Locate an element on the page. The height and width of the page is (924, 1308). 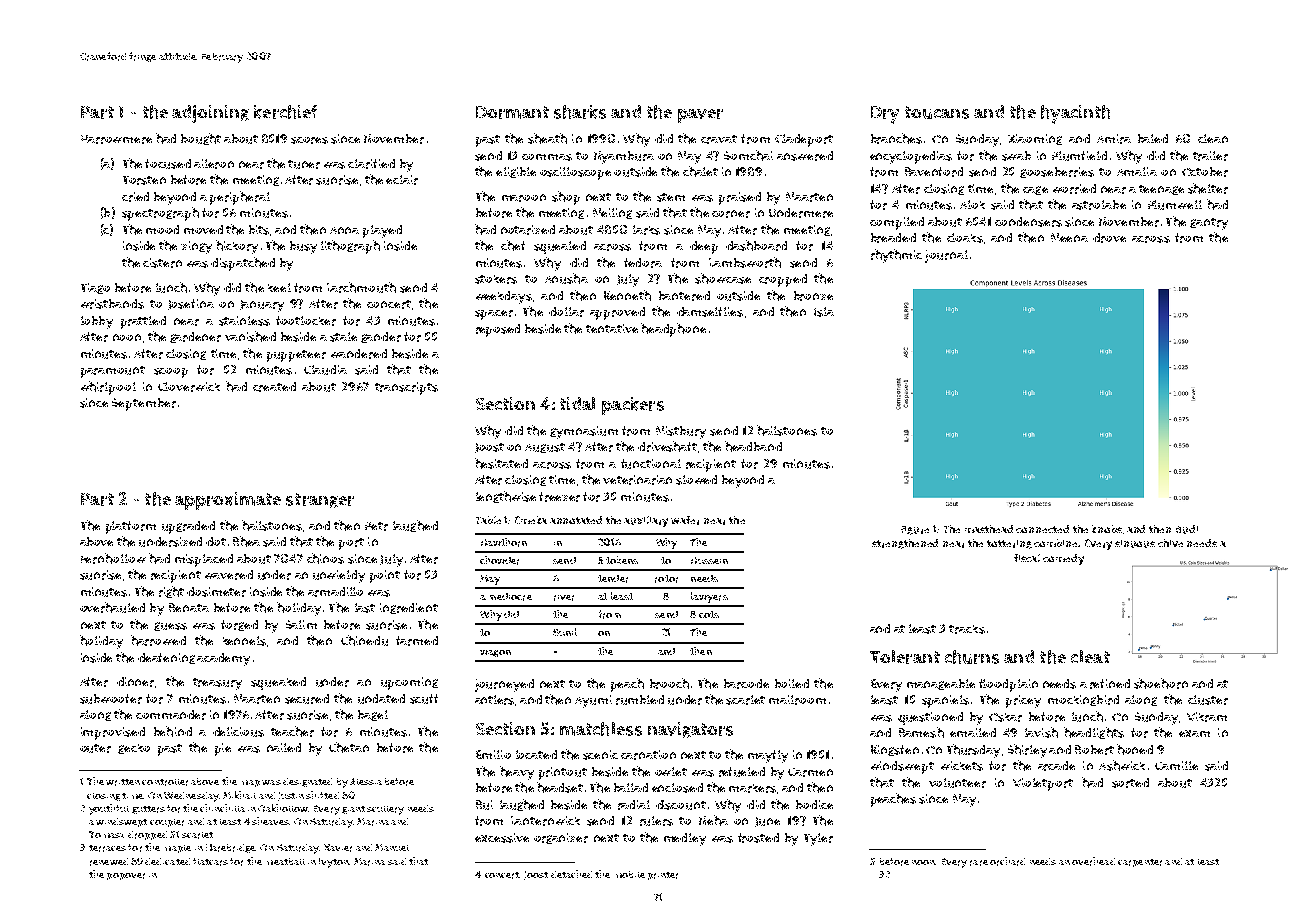
printer is located at coordinates (663, 876).
